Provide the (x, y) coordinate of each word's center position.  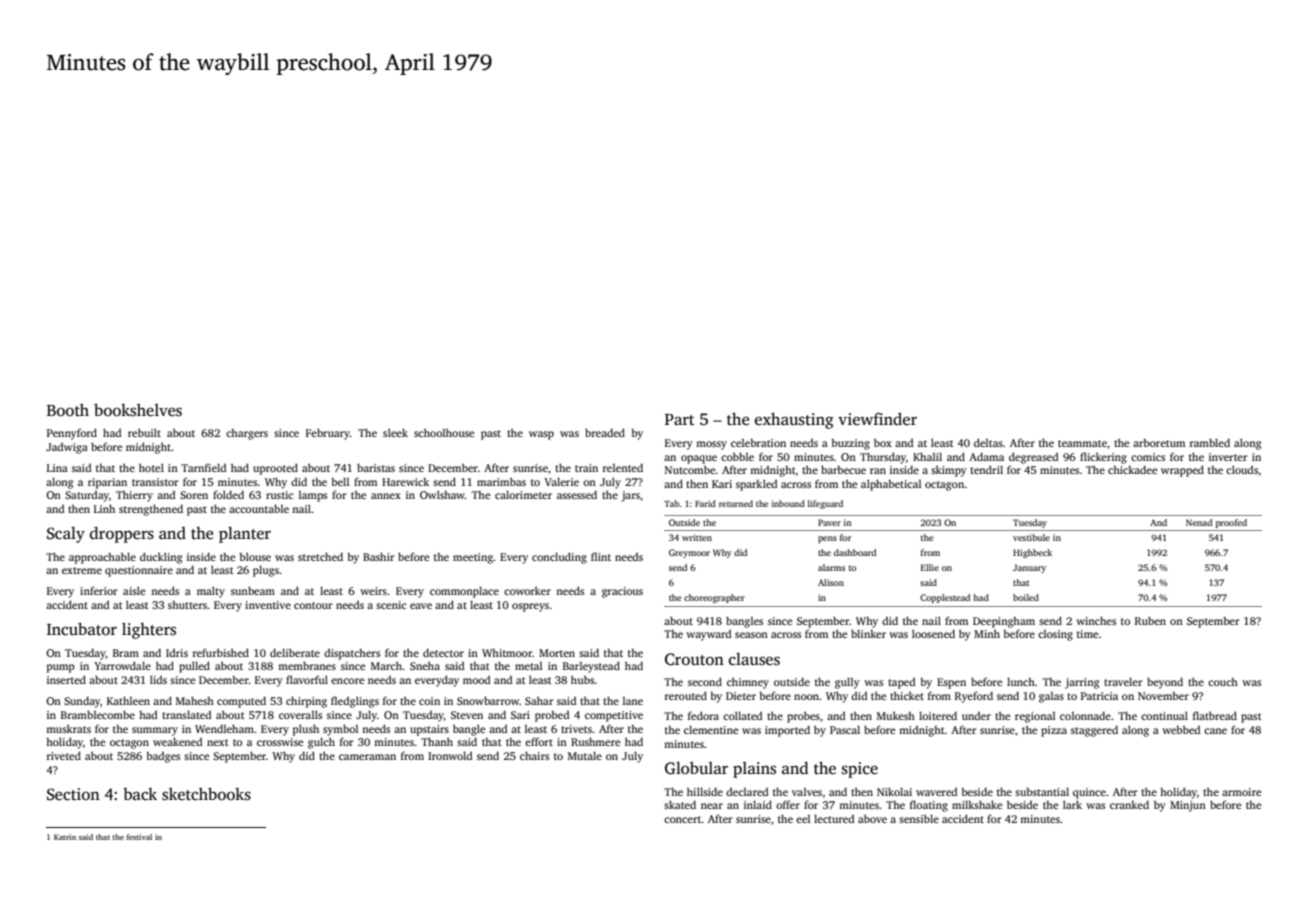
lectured (834, 818)
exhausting (794, 421)
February (328, 434)
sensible (919, 818)
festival (139, 837)
